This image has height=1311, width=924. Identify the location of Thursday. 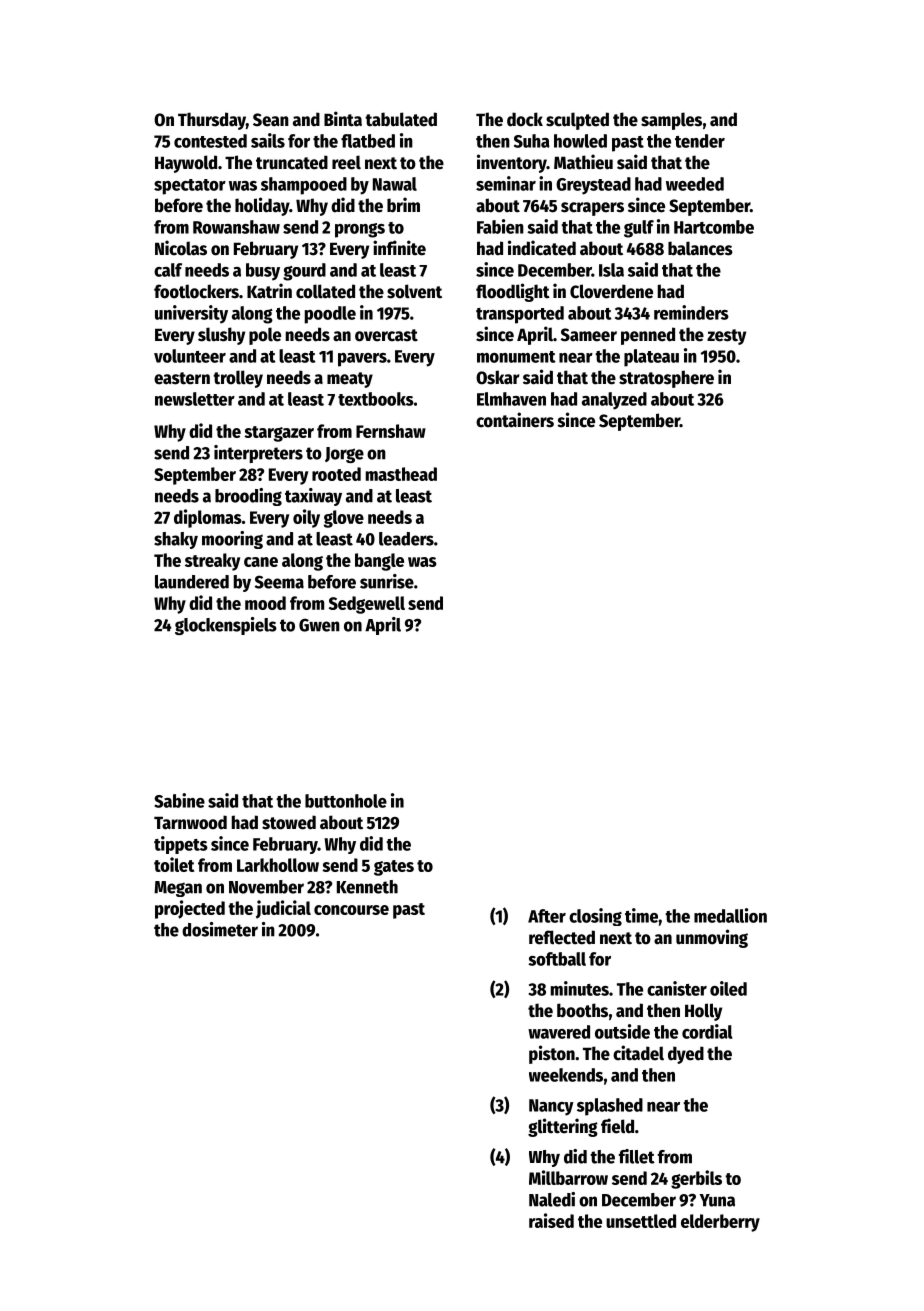
(212, 121).
